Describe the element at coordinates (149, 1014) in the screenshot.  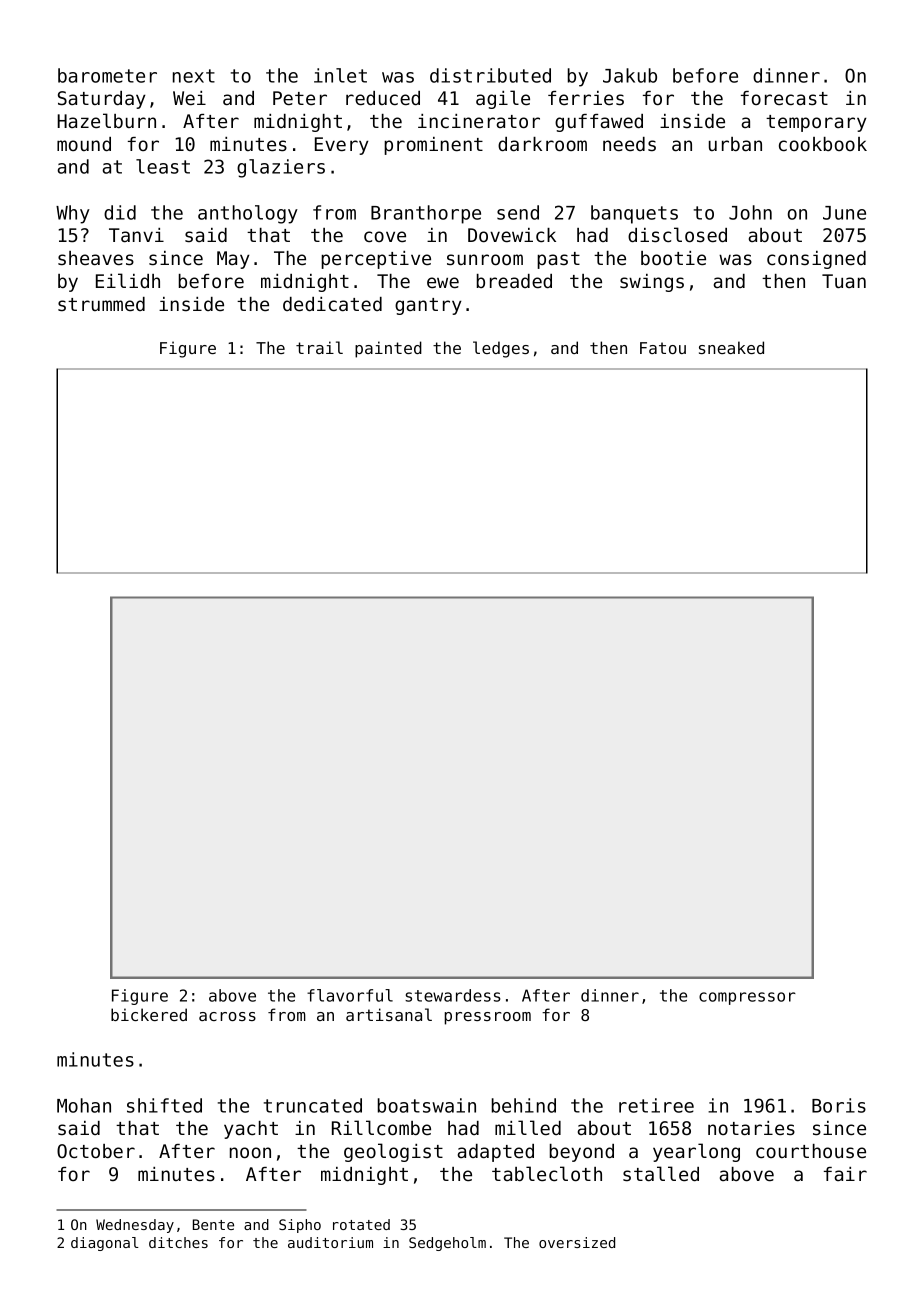
I see `bickered` at that location.
